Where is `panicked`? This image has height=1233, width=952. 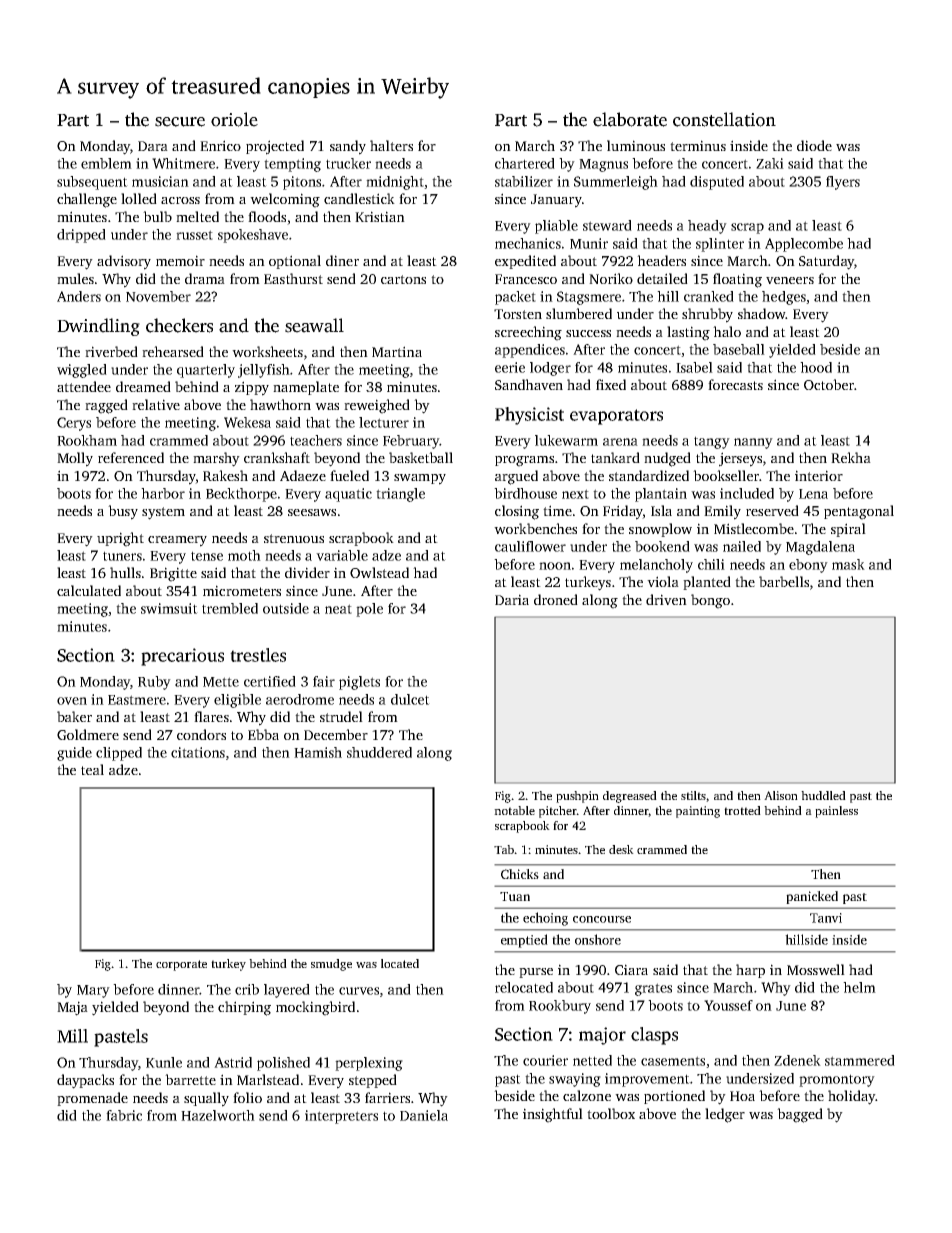 panicked is located at coordinates (812, 897).
